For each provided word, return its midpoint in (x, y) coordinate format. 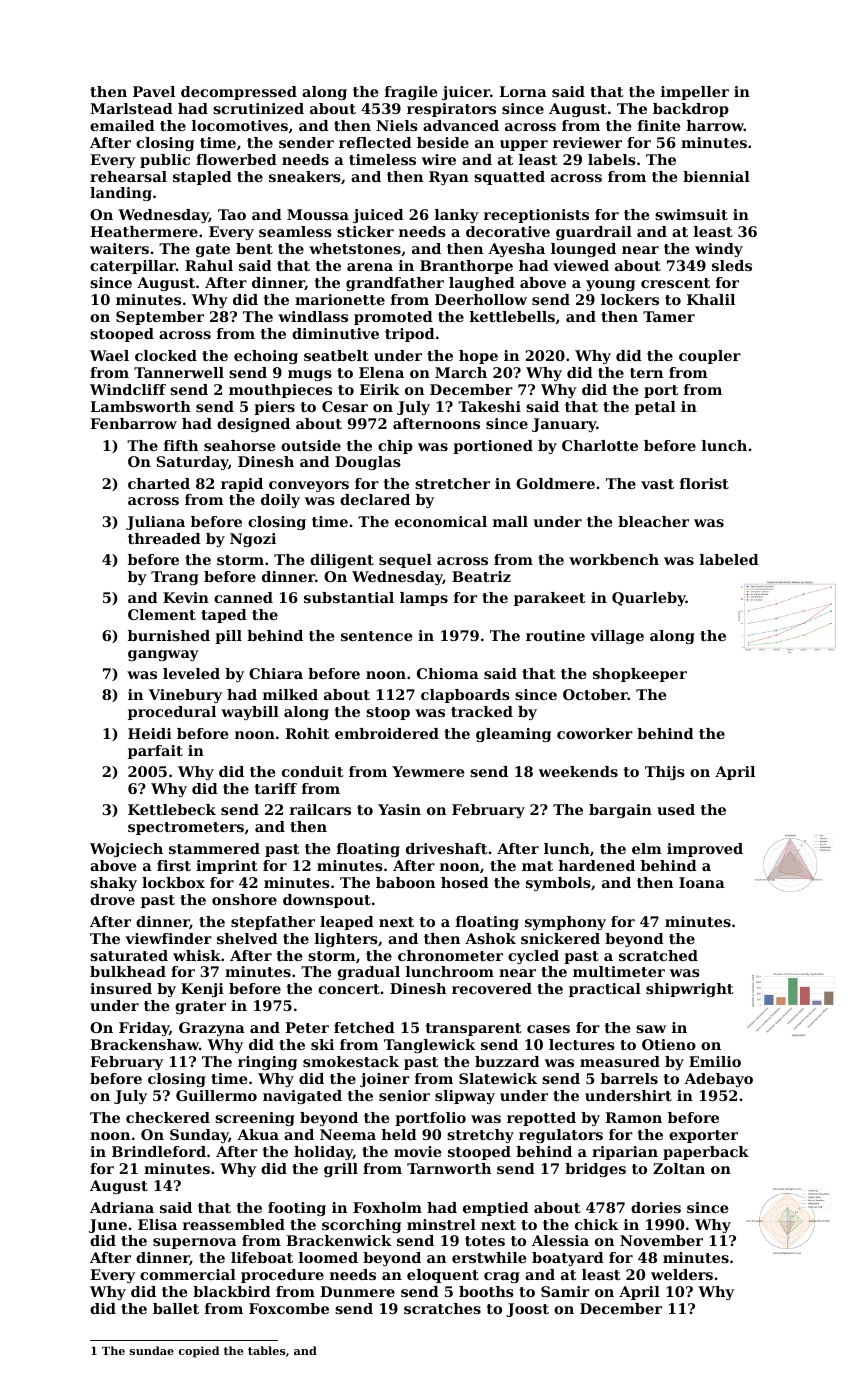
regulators (561, 1136)
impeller (695, 93)
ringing (267, 1063)
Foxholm (387, 1207)
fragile (411, 93)
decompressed (239, 93)
